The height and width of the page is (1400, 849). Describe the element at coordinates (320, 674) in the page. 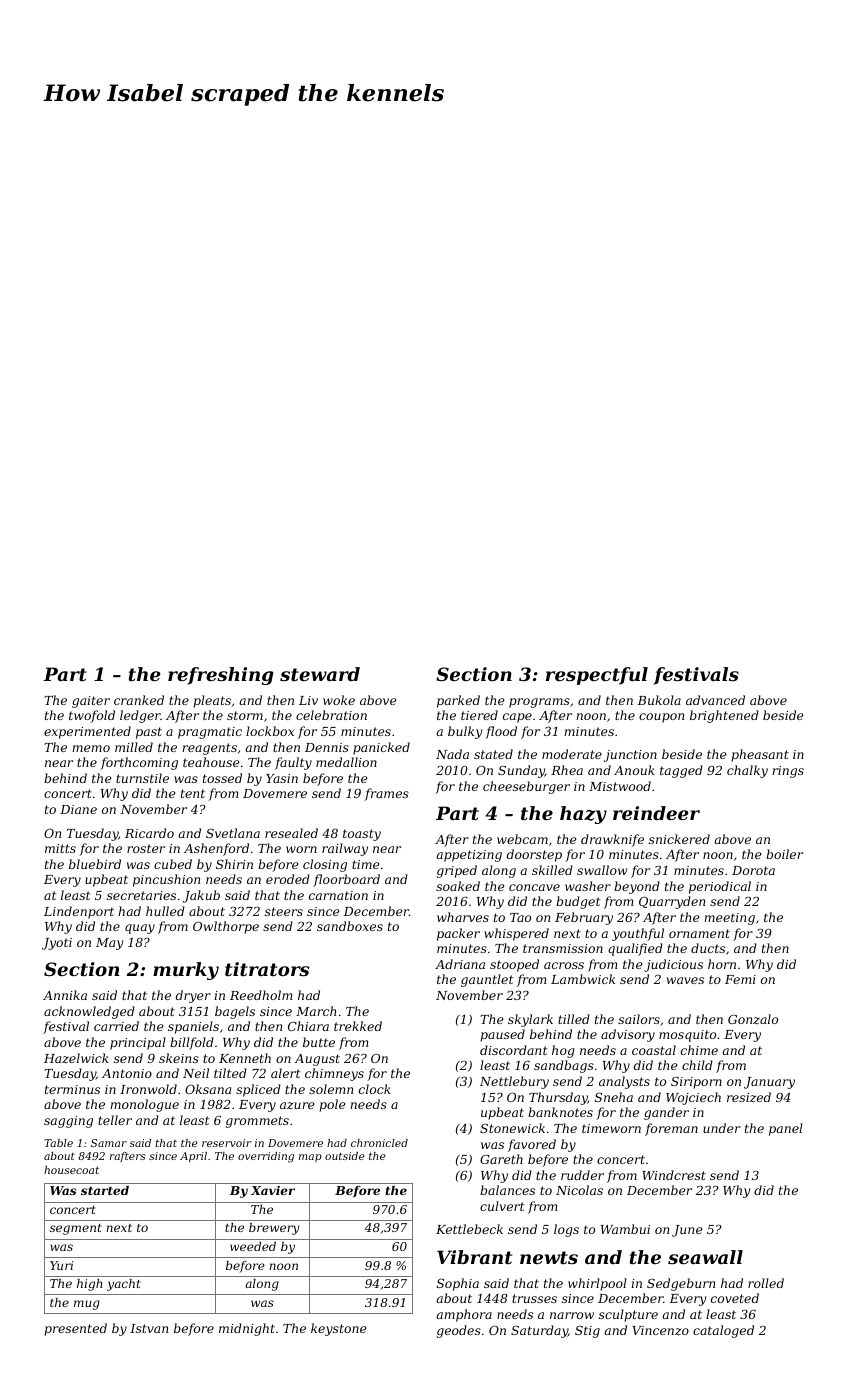

I see `steward` at that location.
